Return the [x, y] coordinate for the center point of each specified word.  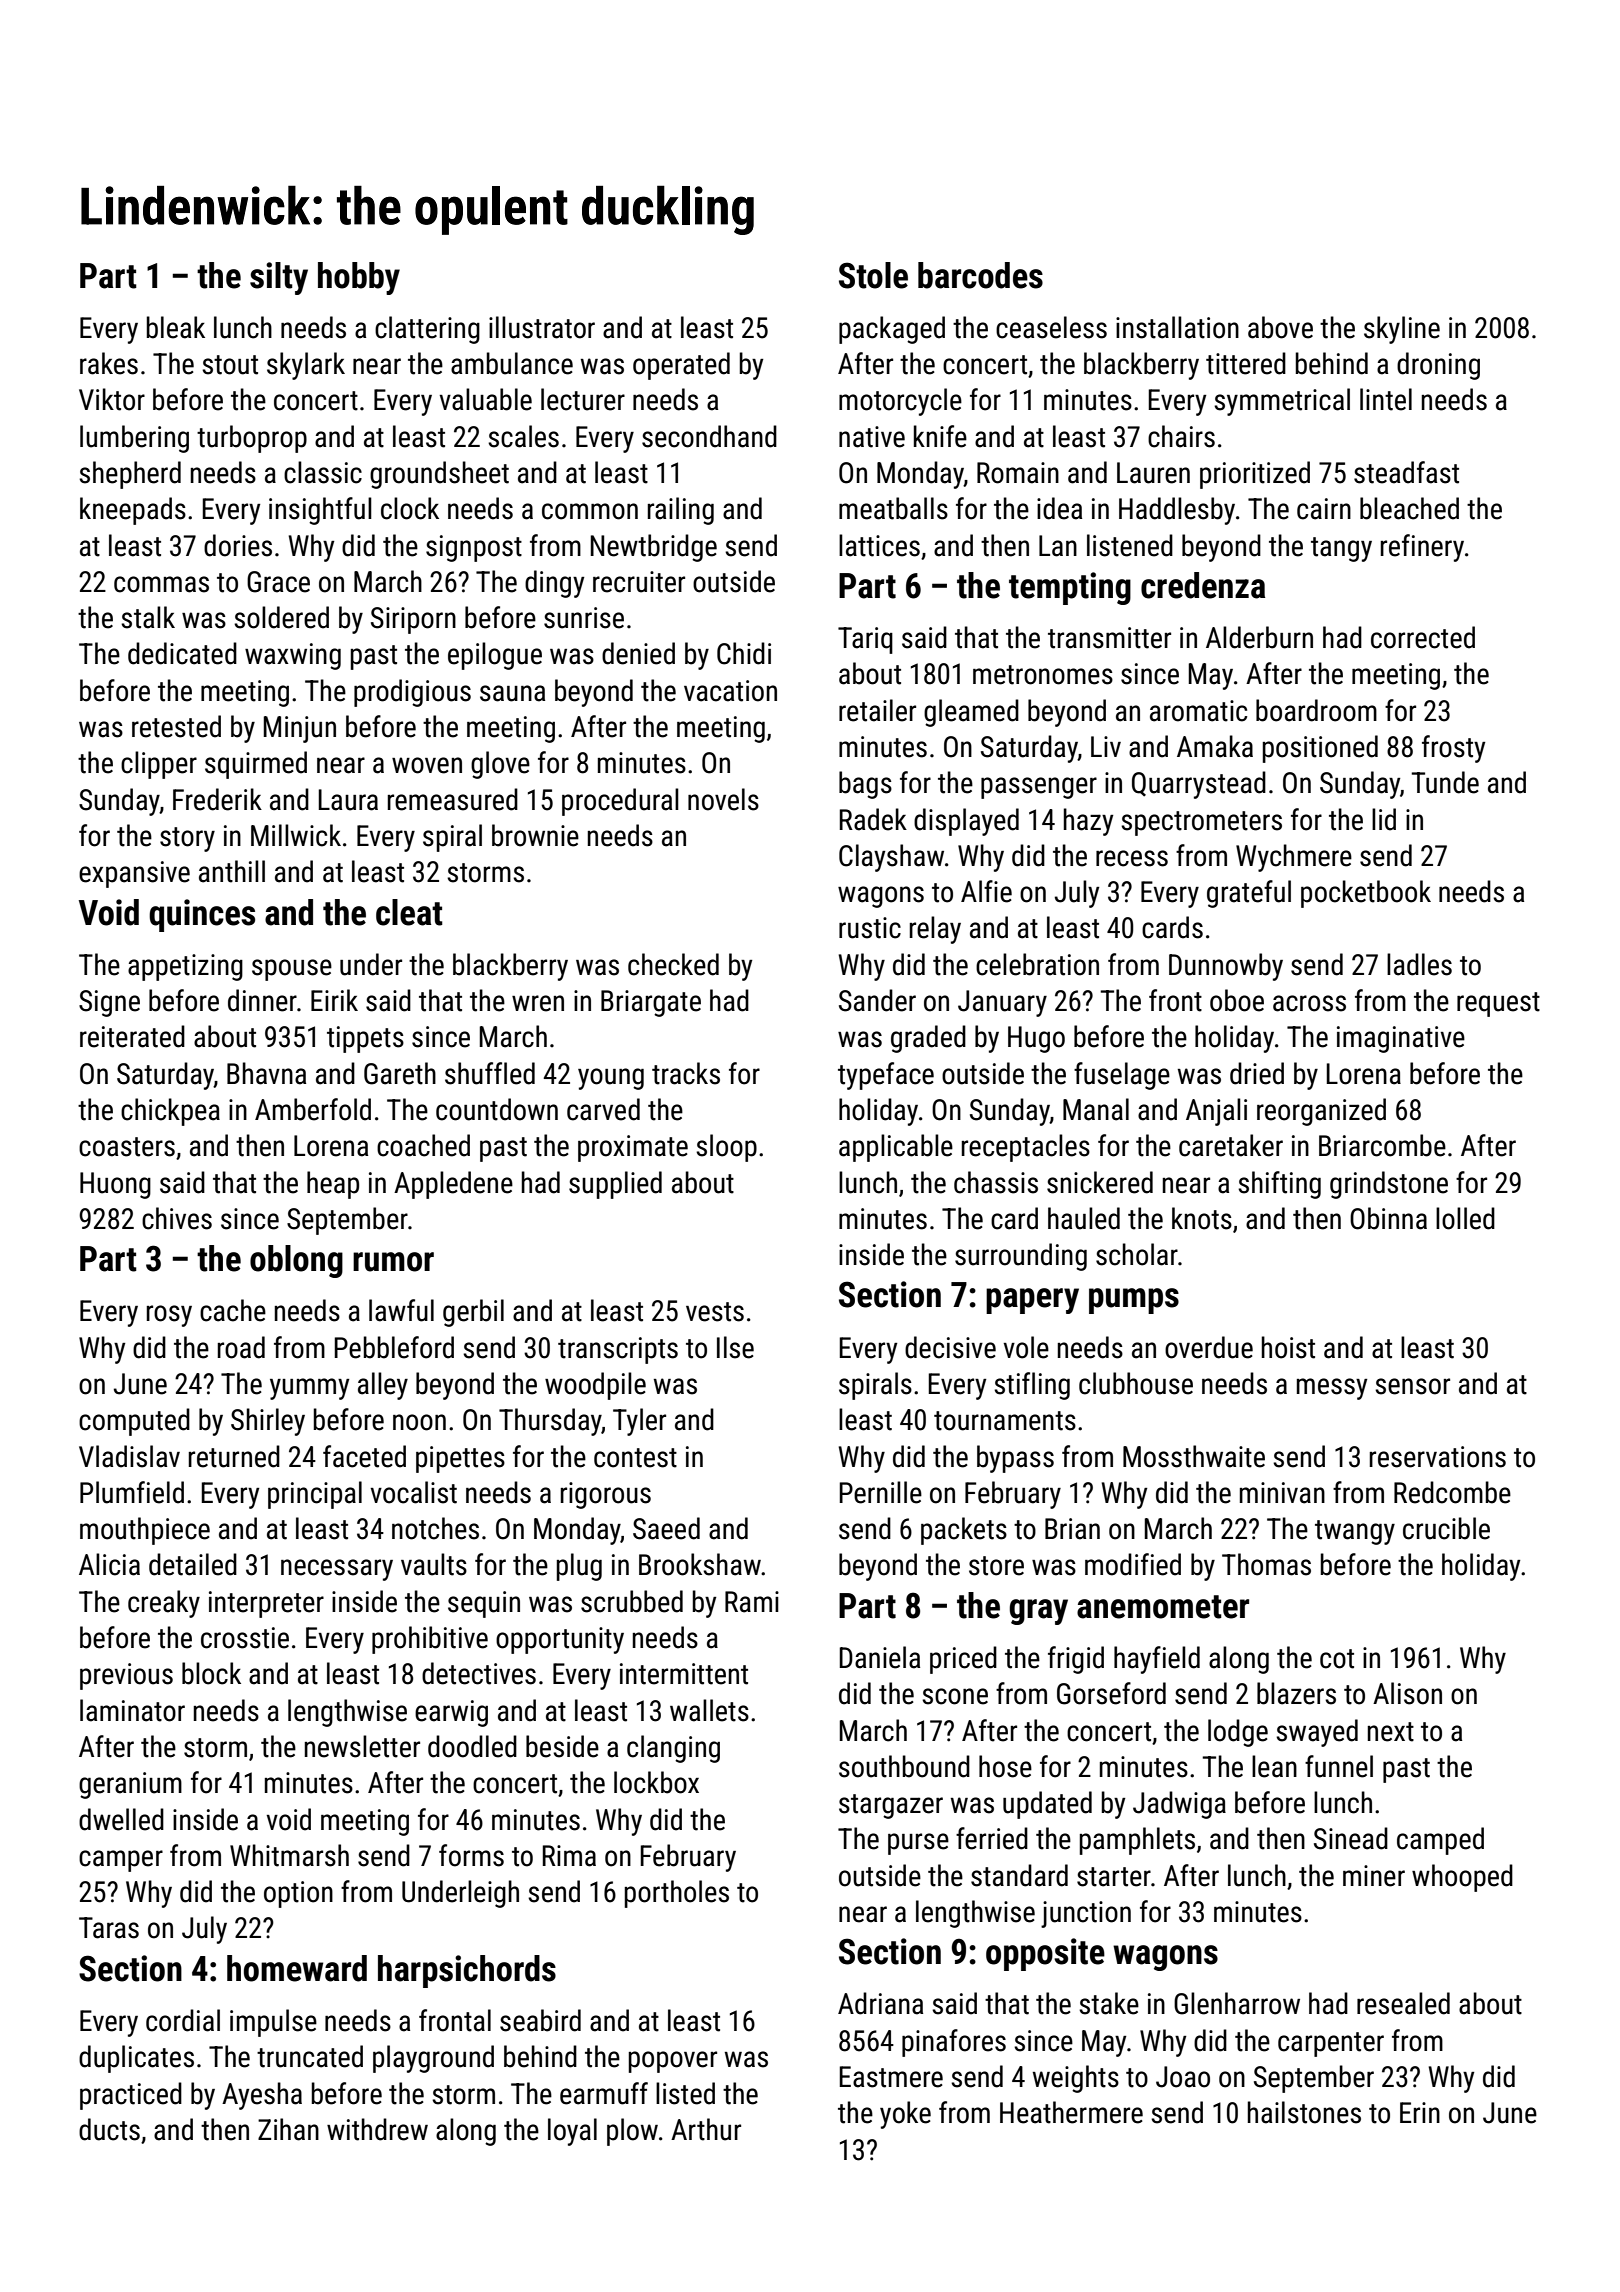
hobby [359, 278]
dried [1257, 1073]
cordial [183, 2020]
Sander [877, 1000]
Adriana [880, 2003]
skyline [1402, 330]
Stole [873, 275]
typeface [886, 1076]
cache [233, 1310]
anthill [232, 871]
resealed [1403, 2003]
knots [1202, 1218]
